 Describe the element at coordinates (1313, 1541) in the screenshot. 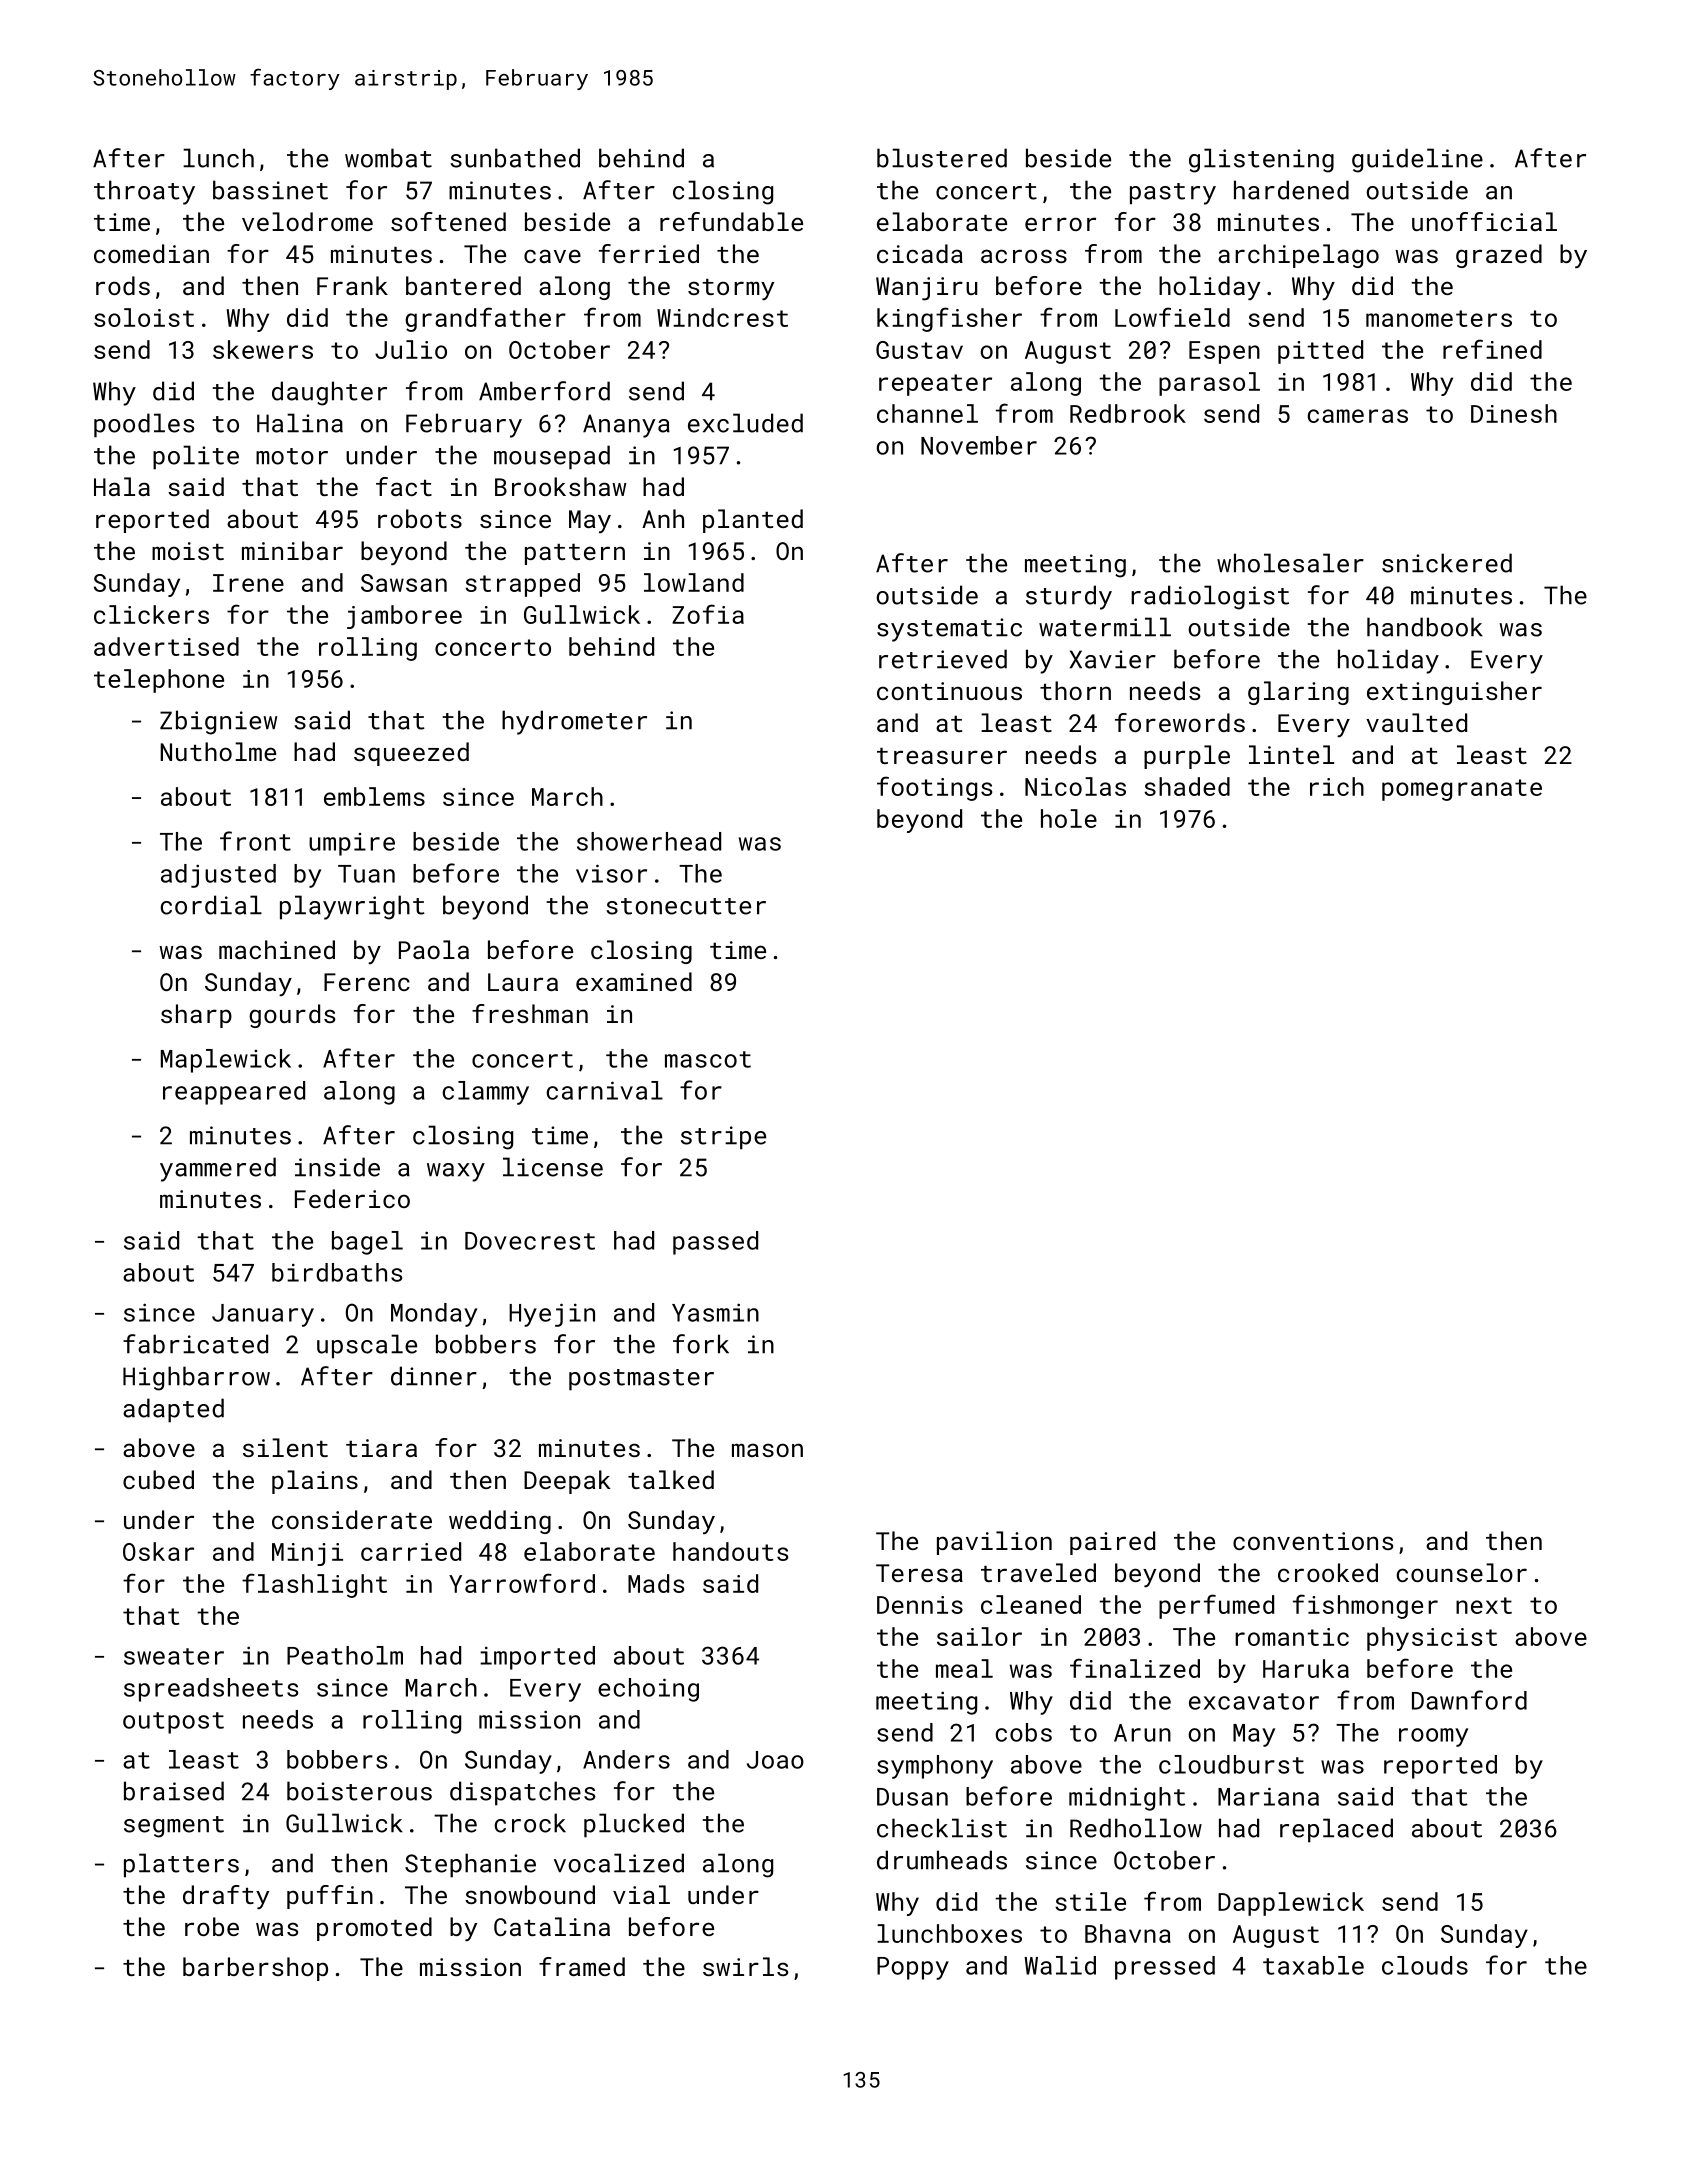

I see `conventions` at that location.
